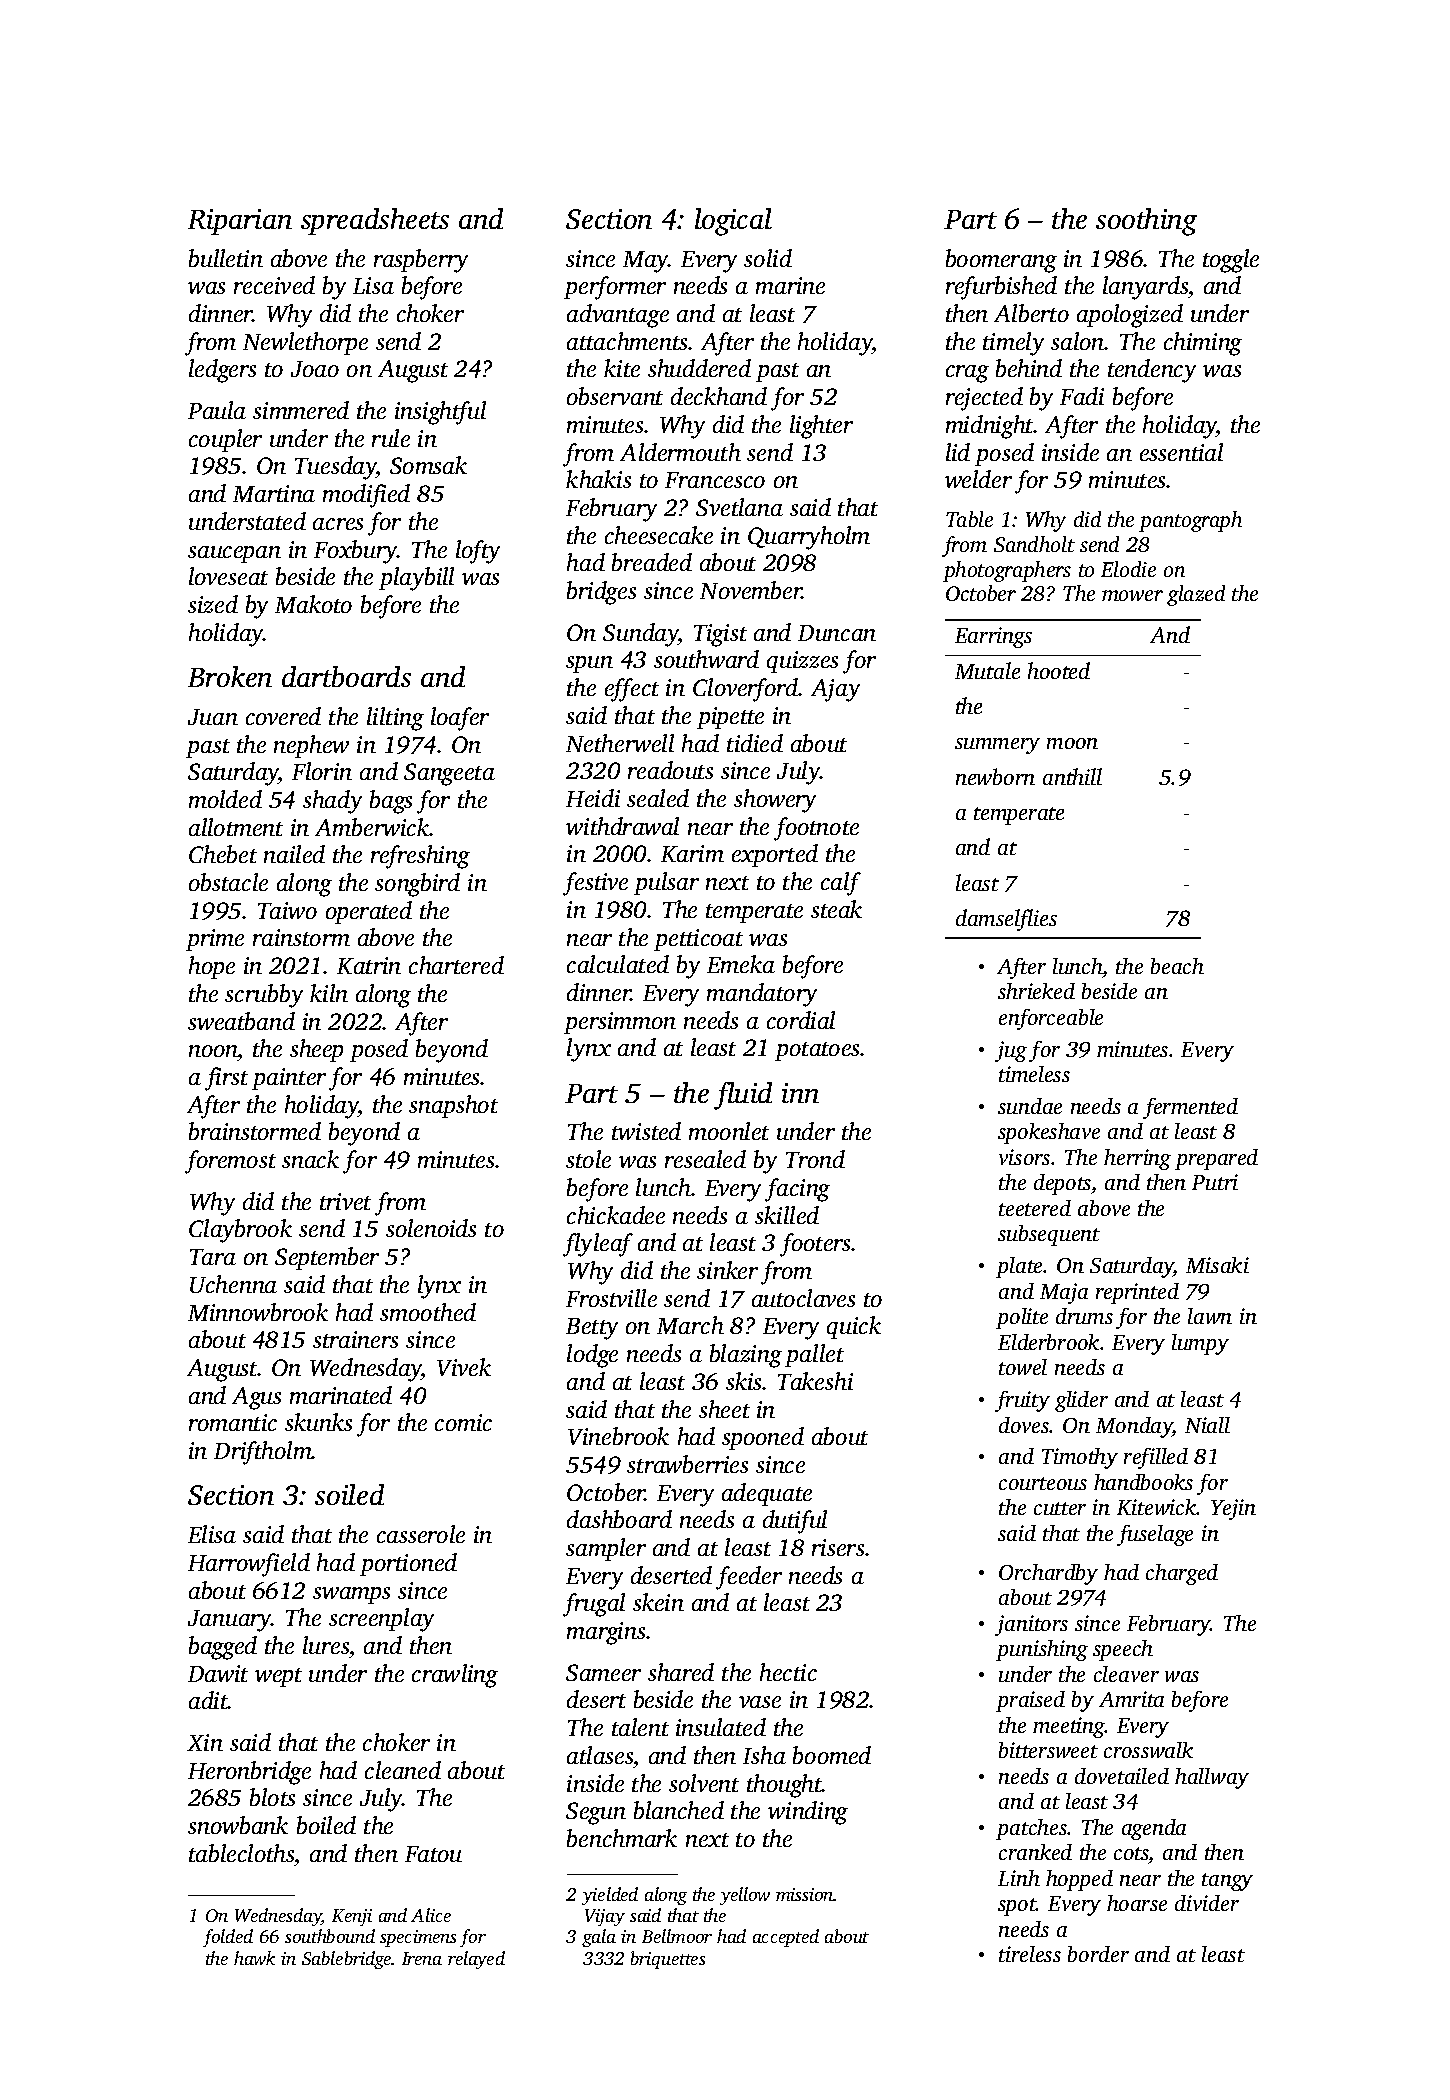 The height and width of the page is (2100, 1450). I want to click on Sablebridge, so click(346, 1960).
